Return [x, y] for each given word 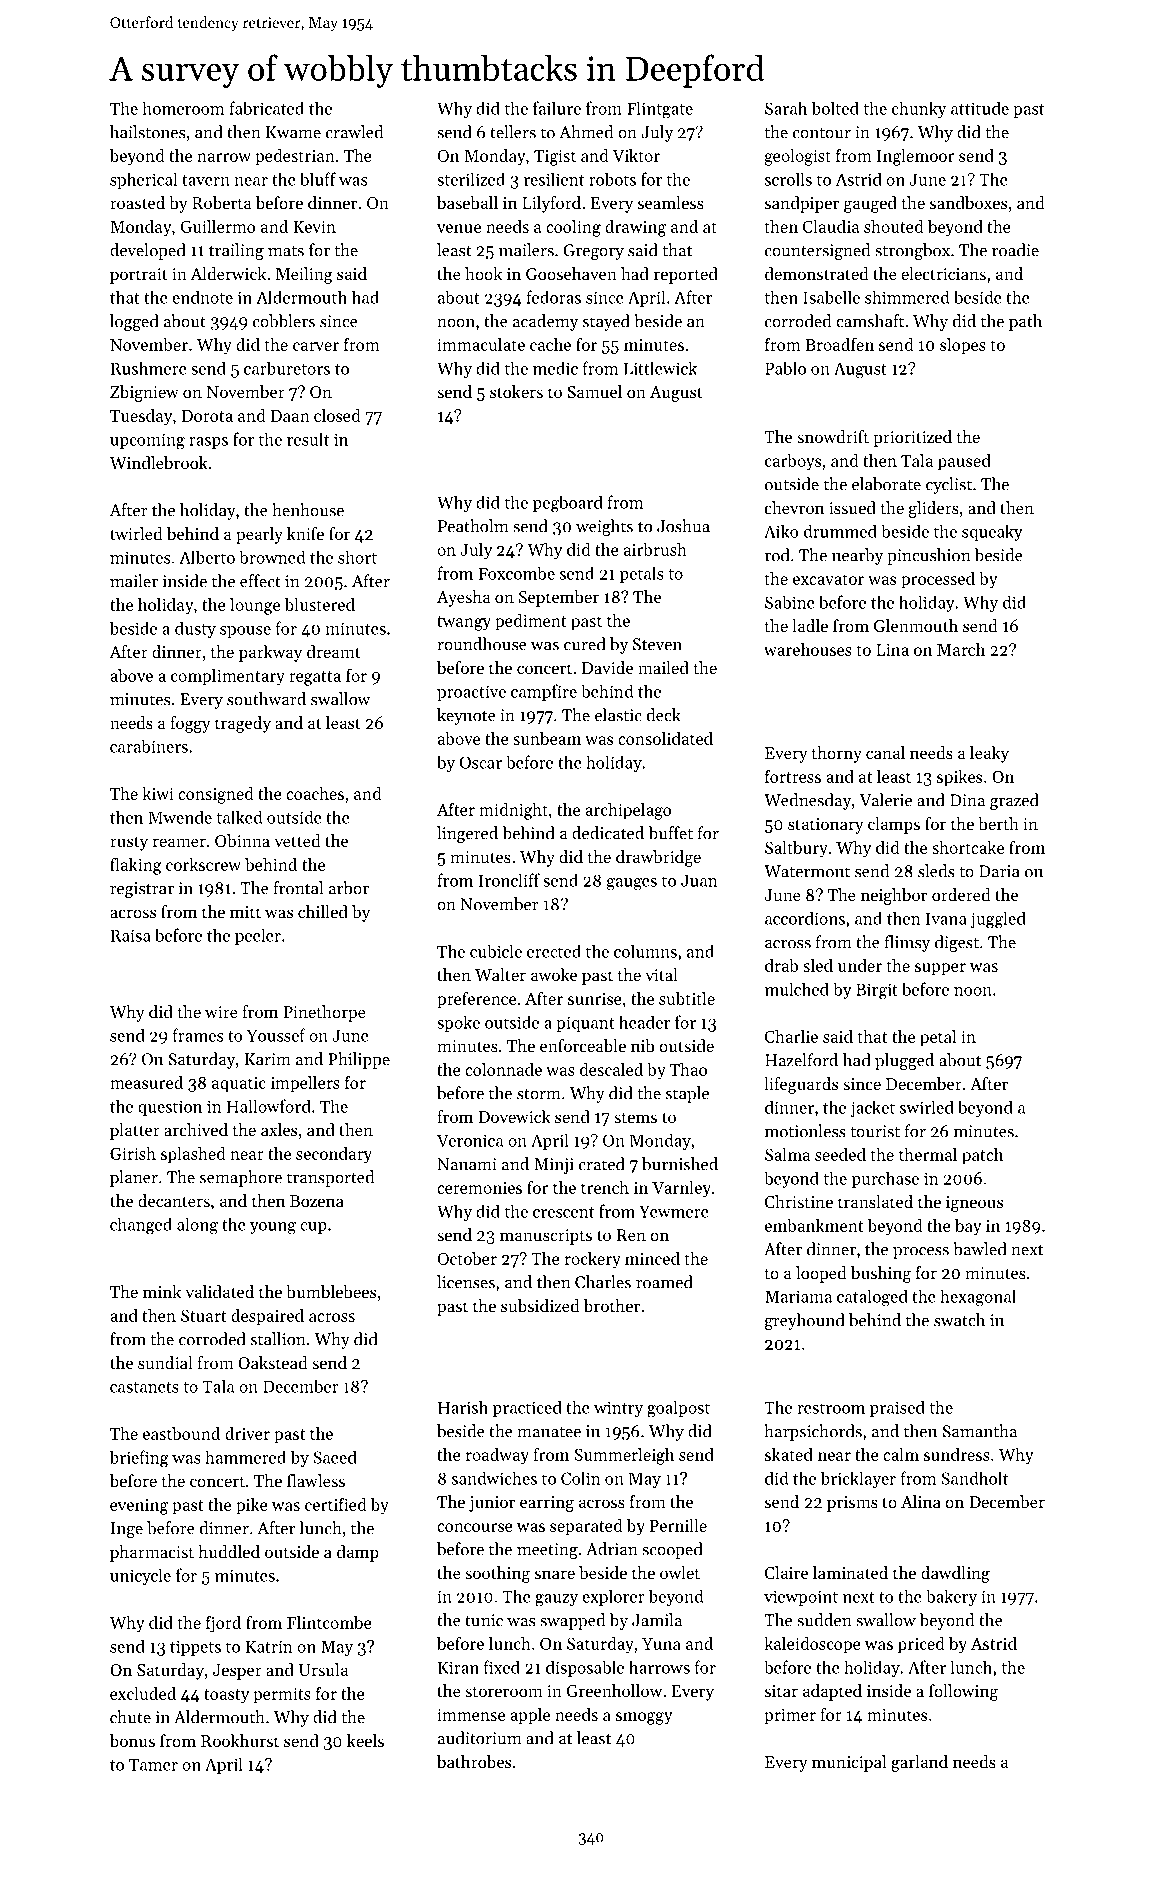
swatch [959, 1320]
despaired [267, 1317]
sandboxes [968, 202]
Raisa [131, 935]
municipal [849, 1763]
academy [545, 322]
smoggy [644, 1718]
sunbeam [547, 738]
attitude [980, 108]
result [308, 439]
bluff [318, 179]
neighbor [894, 896]
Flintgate [660, 110]
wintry [618, 1409]
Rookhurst [240, 1740]
